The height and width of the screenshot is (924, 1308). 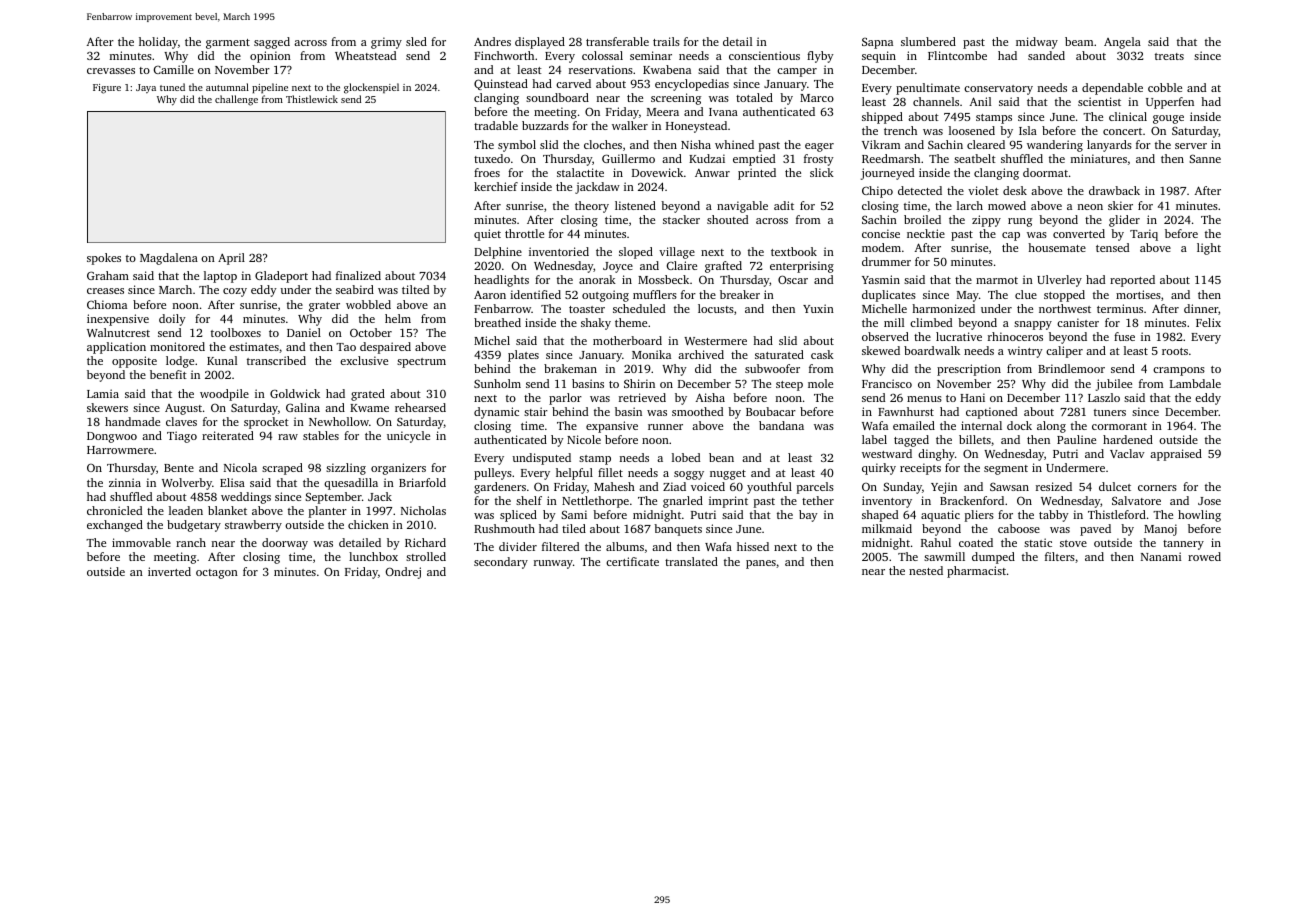 I want to click on gouge, so click(x=1168, y=119).
